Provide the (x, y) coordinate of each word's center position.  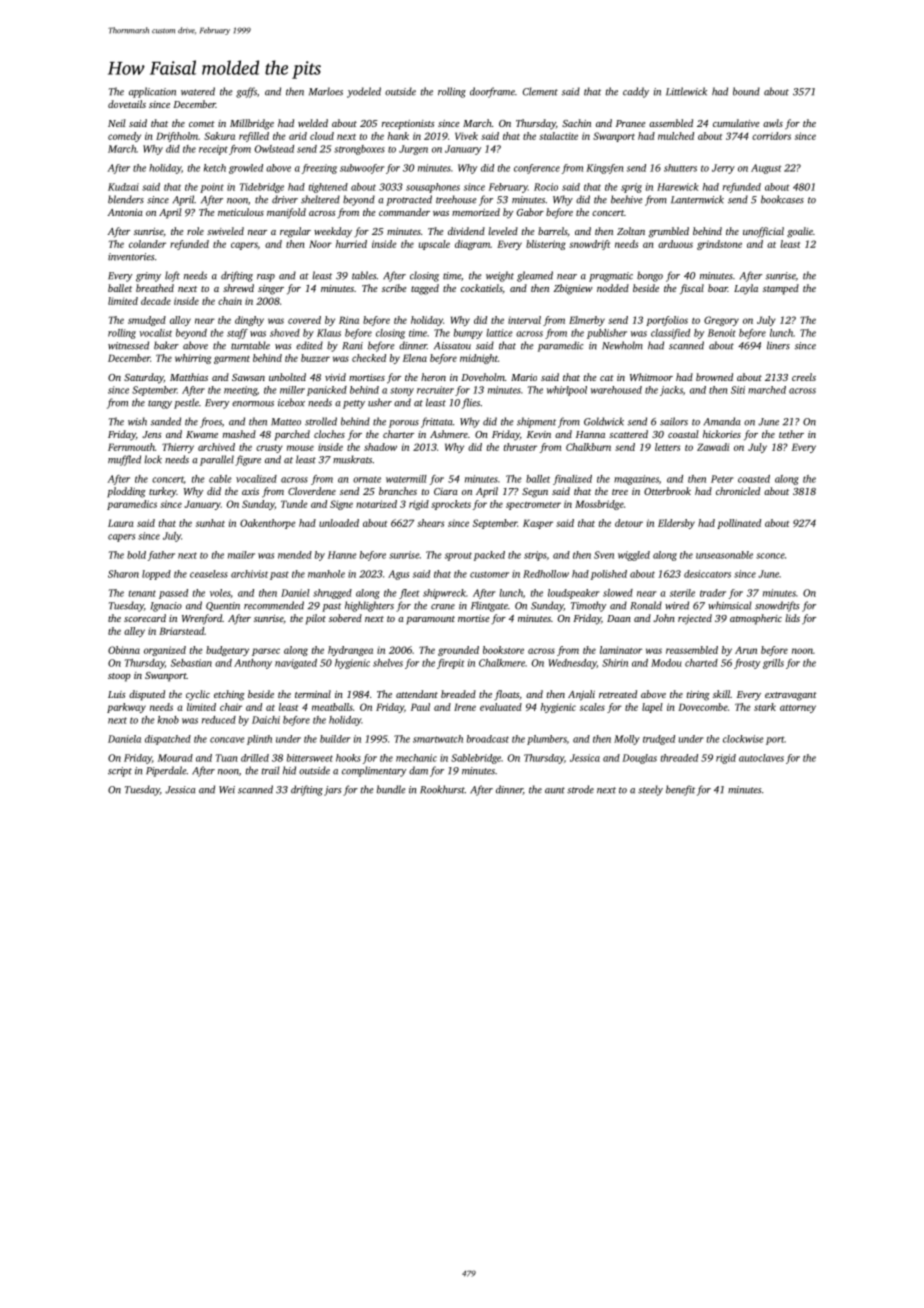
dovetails (127, 104)
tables (364, 275)
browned (714, 377)
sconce (770, 556)
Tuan (227, 758)
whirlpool (567, 391)
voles (220, 593)
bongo (650, 276)
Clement (540, 91)
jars (332, 791)
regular (295, 232)
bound (746, 91)
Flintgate (489, 606)
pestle (186, 403)
